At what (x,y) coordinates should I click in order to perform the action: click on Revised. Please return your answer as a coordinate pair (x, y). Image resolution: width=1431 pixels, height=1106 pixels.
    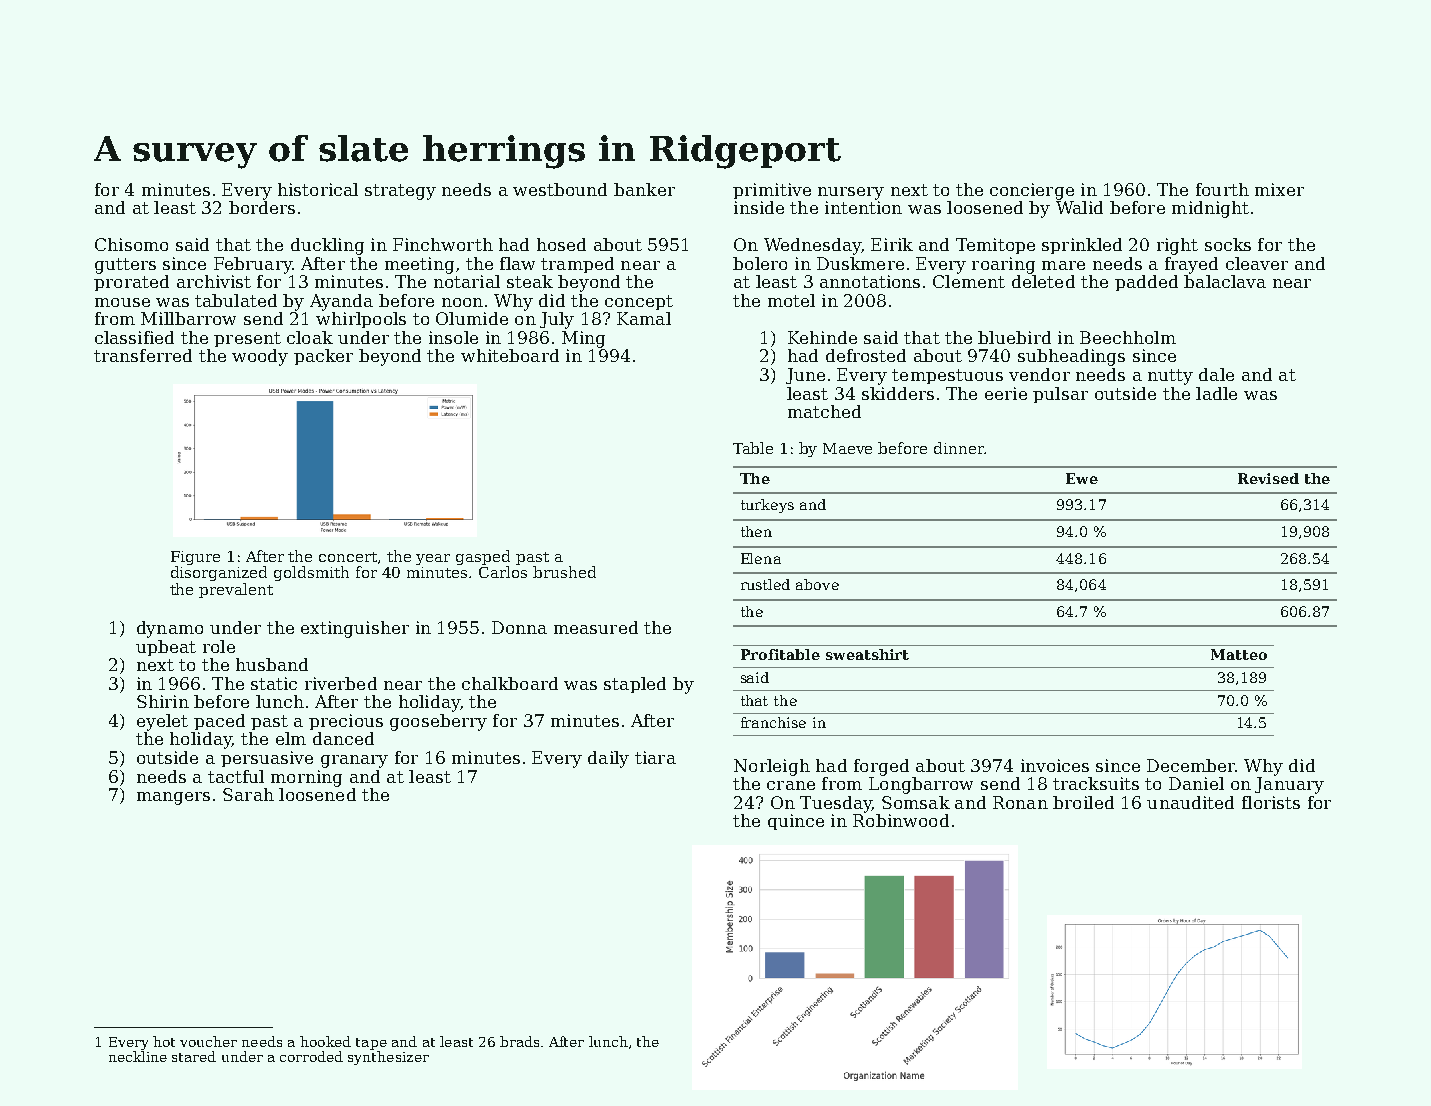
    Looking at the image, I should click on (1268, 478).
